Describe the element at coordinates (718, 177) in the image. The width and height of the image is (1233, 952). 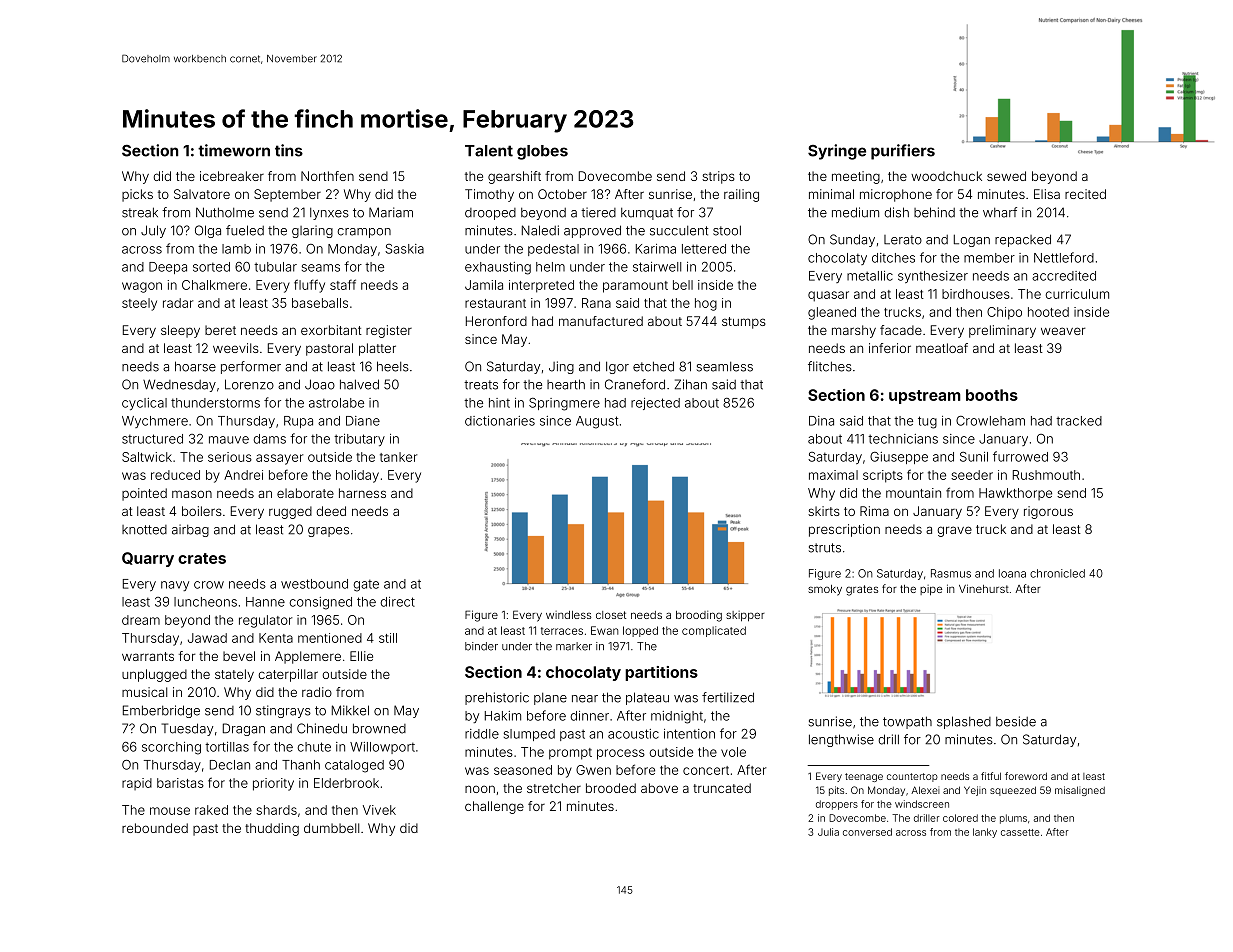
I see `strips` at that location.
